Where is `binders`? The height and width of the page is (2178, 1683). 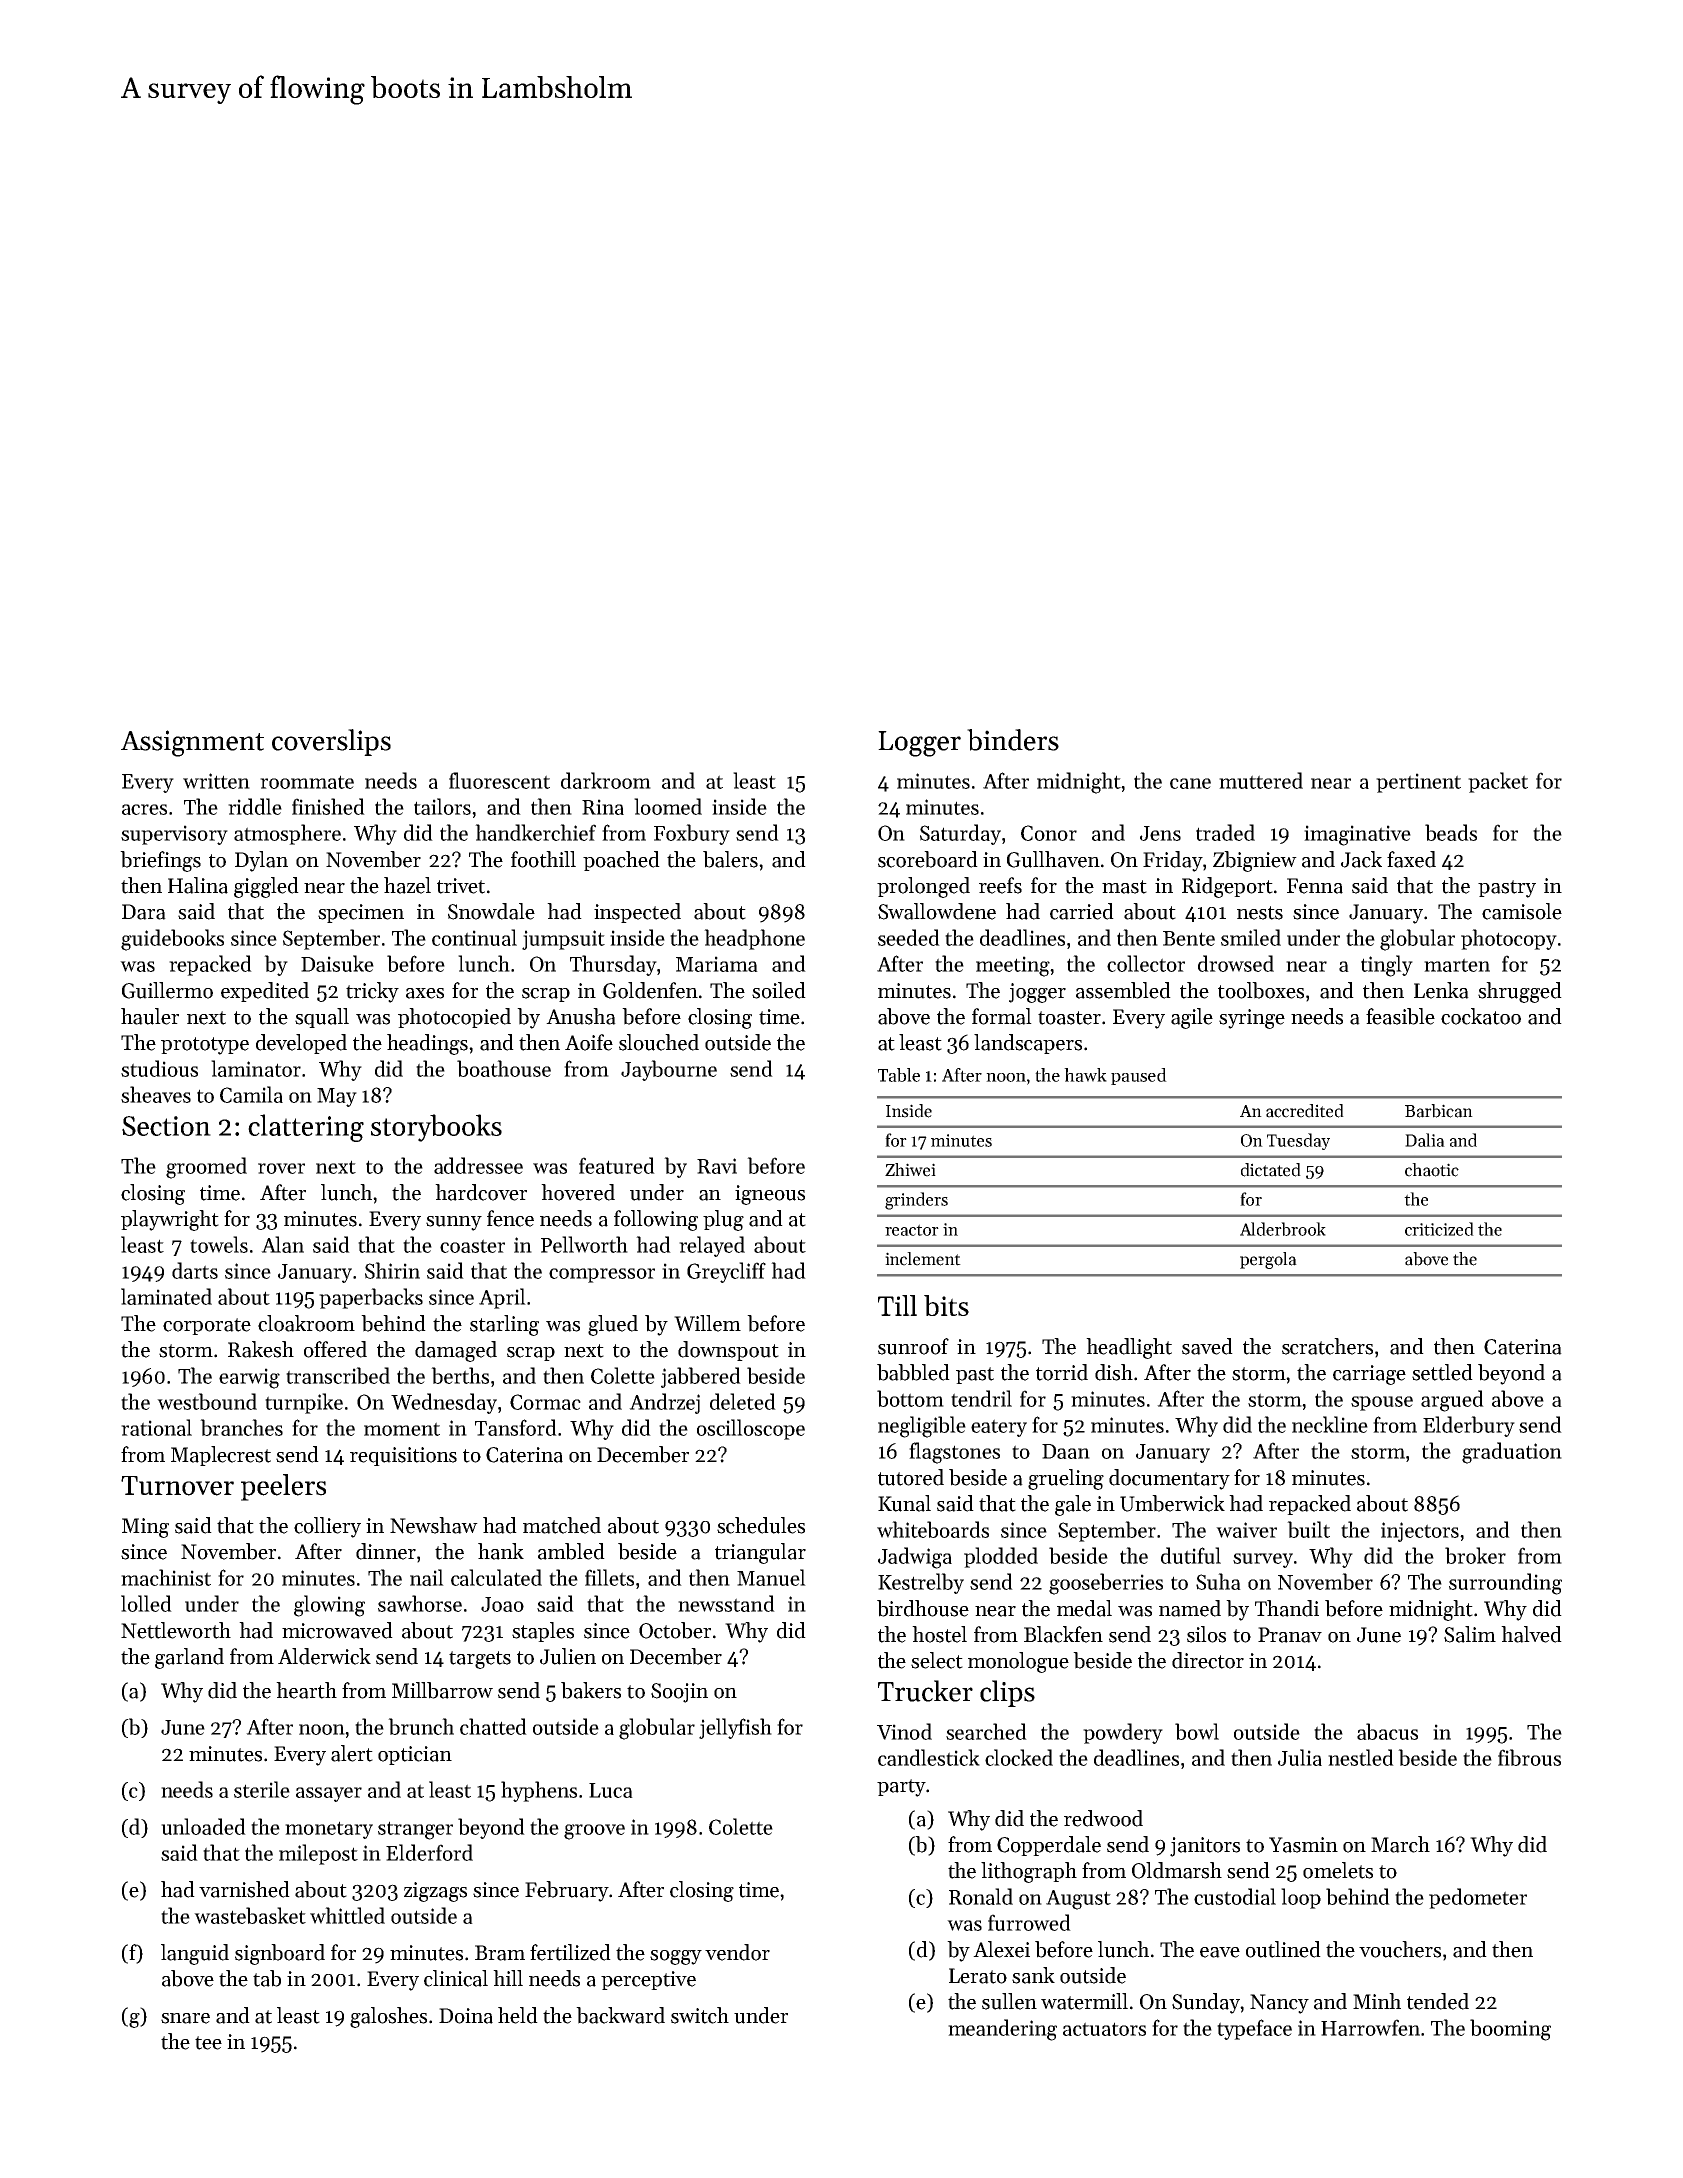 binders is located at coordinates (1013, 740).
